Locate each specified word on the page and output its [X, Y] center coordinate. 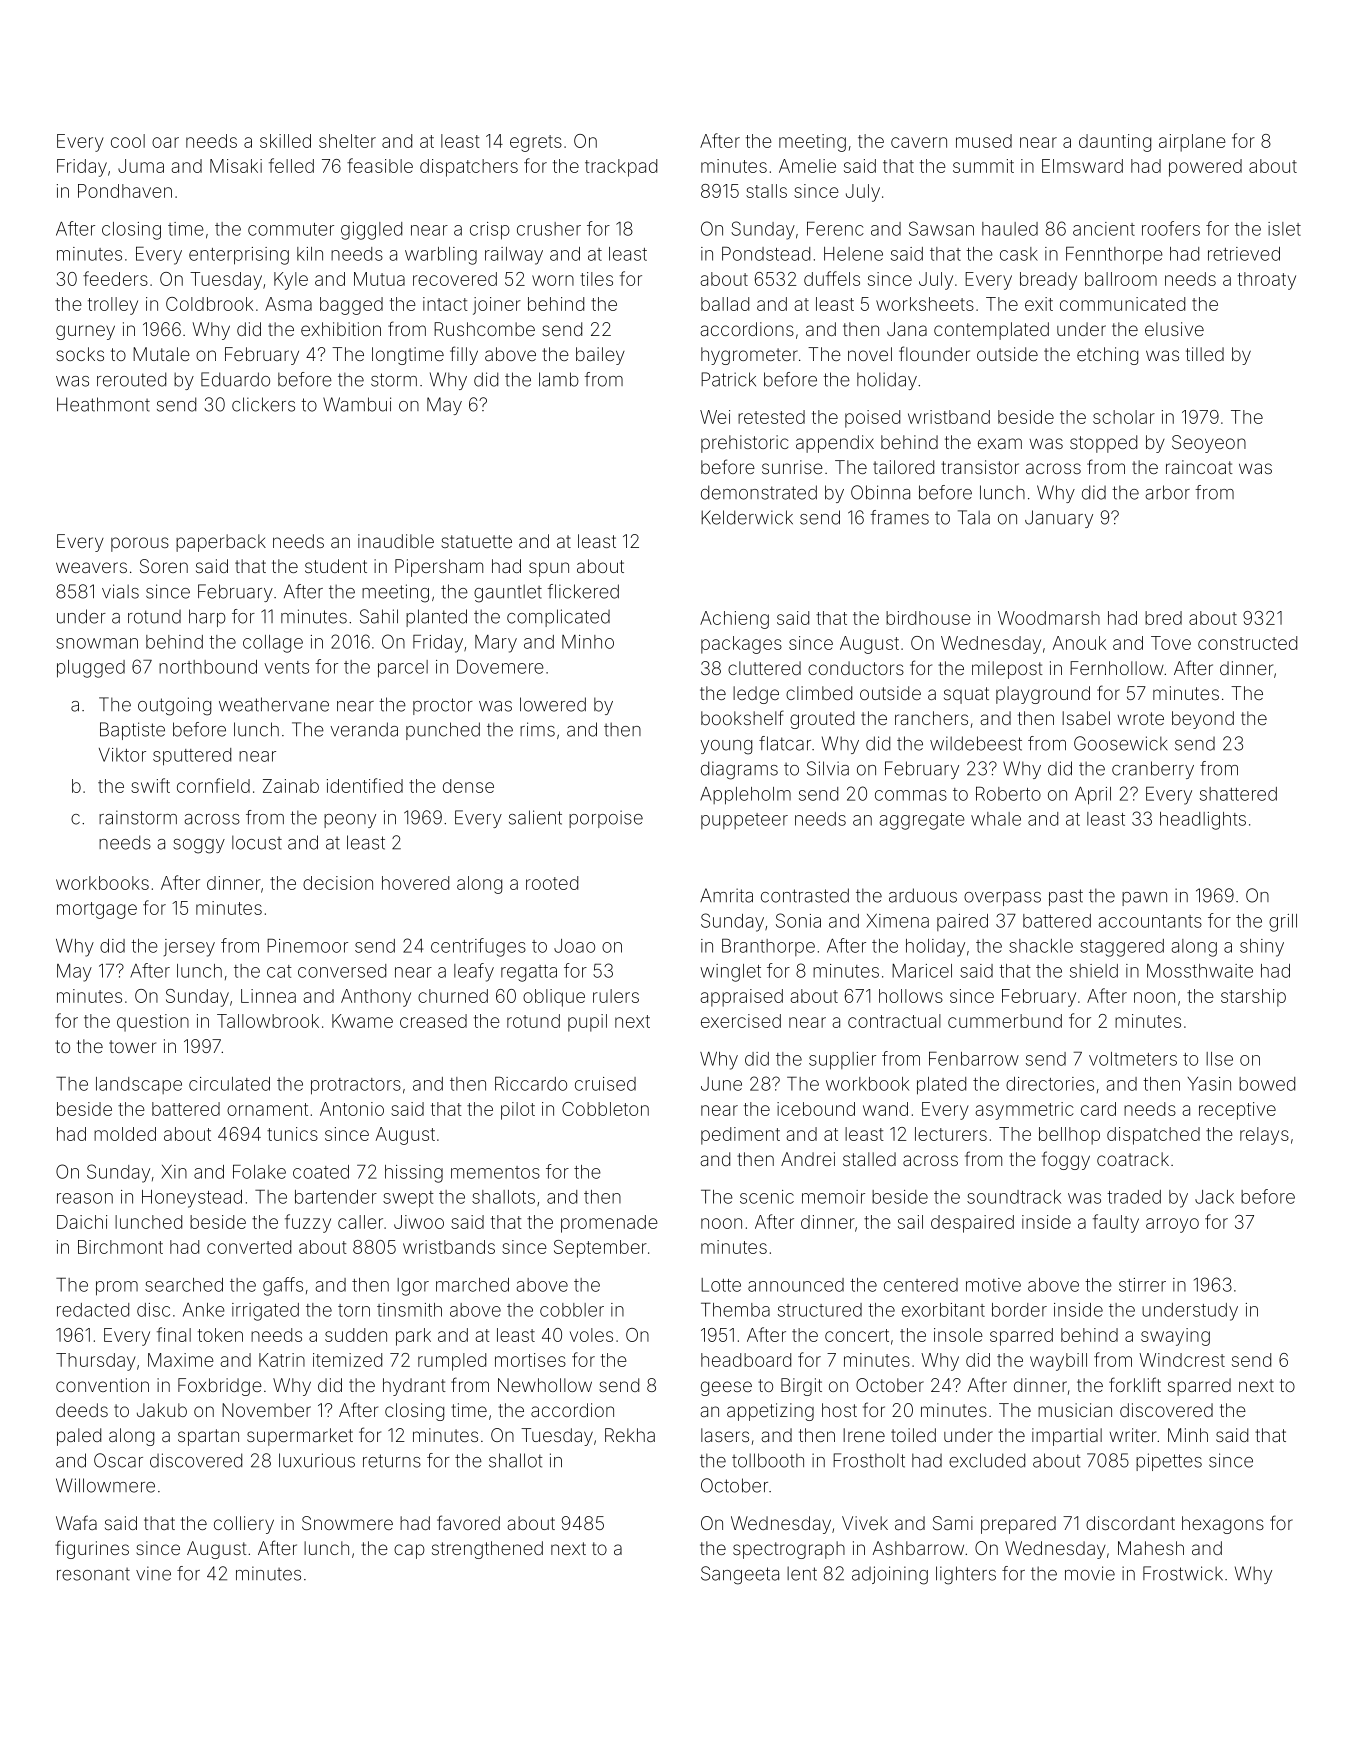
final [174, 1334]
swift [150, 785]
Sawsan [941, 228]
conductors [856, 668]
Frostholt [869, 1460]
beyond [1203, 720]
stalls [766, 191]
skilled [285, 141]
